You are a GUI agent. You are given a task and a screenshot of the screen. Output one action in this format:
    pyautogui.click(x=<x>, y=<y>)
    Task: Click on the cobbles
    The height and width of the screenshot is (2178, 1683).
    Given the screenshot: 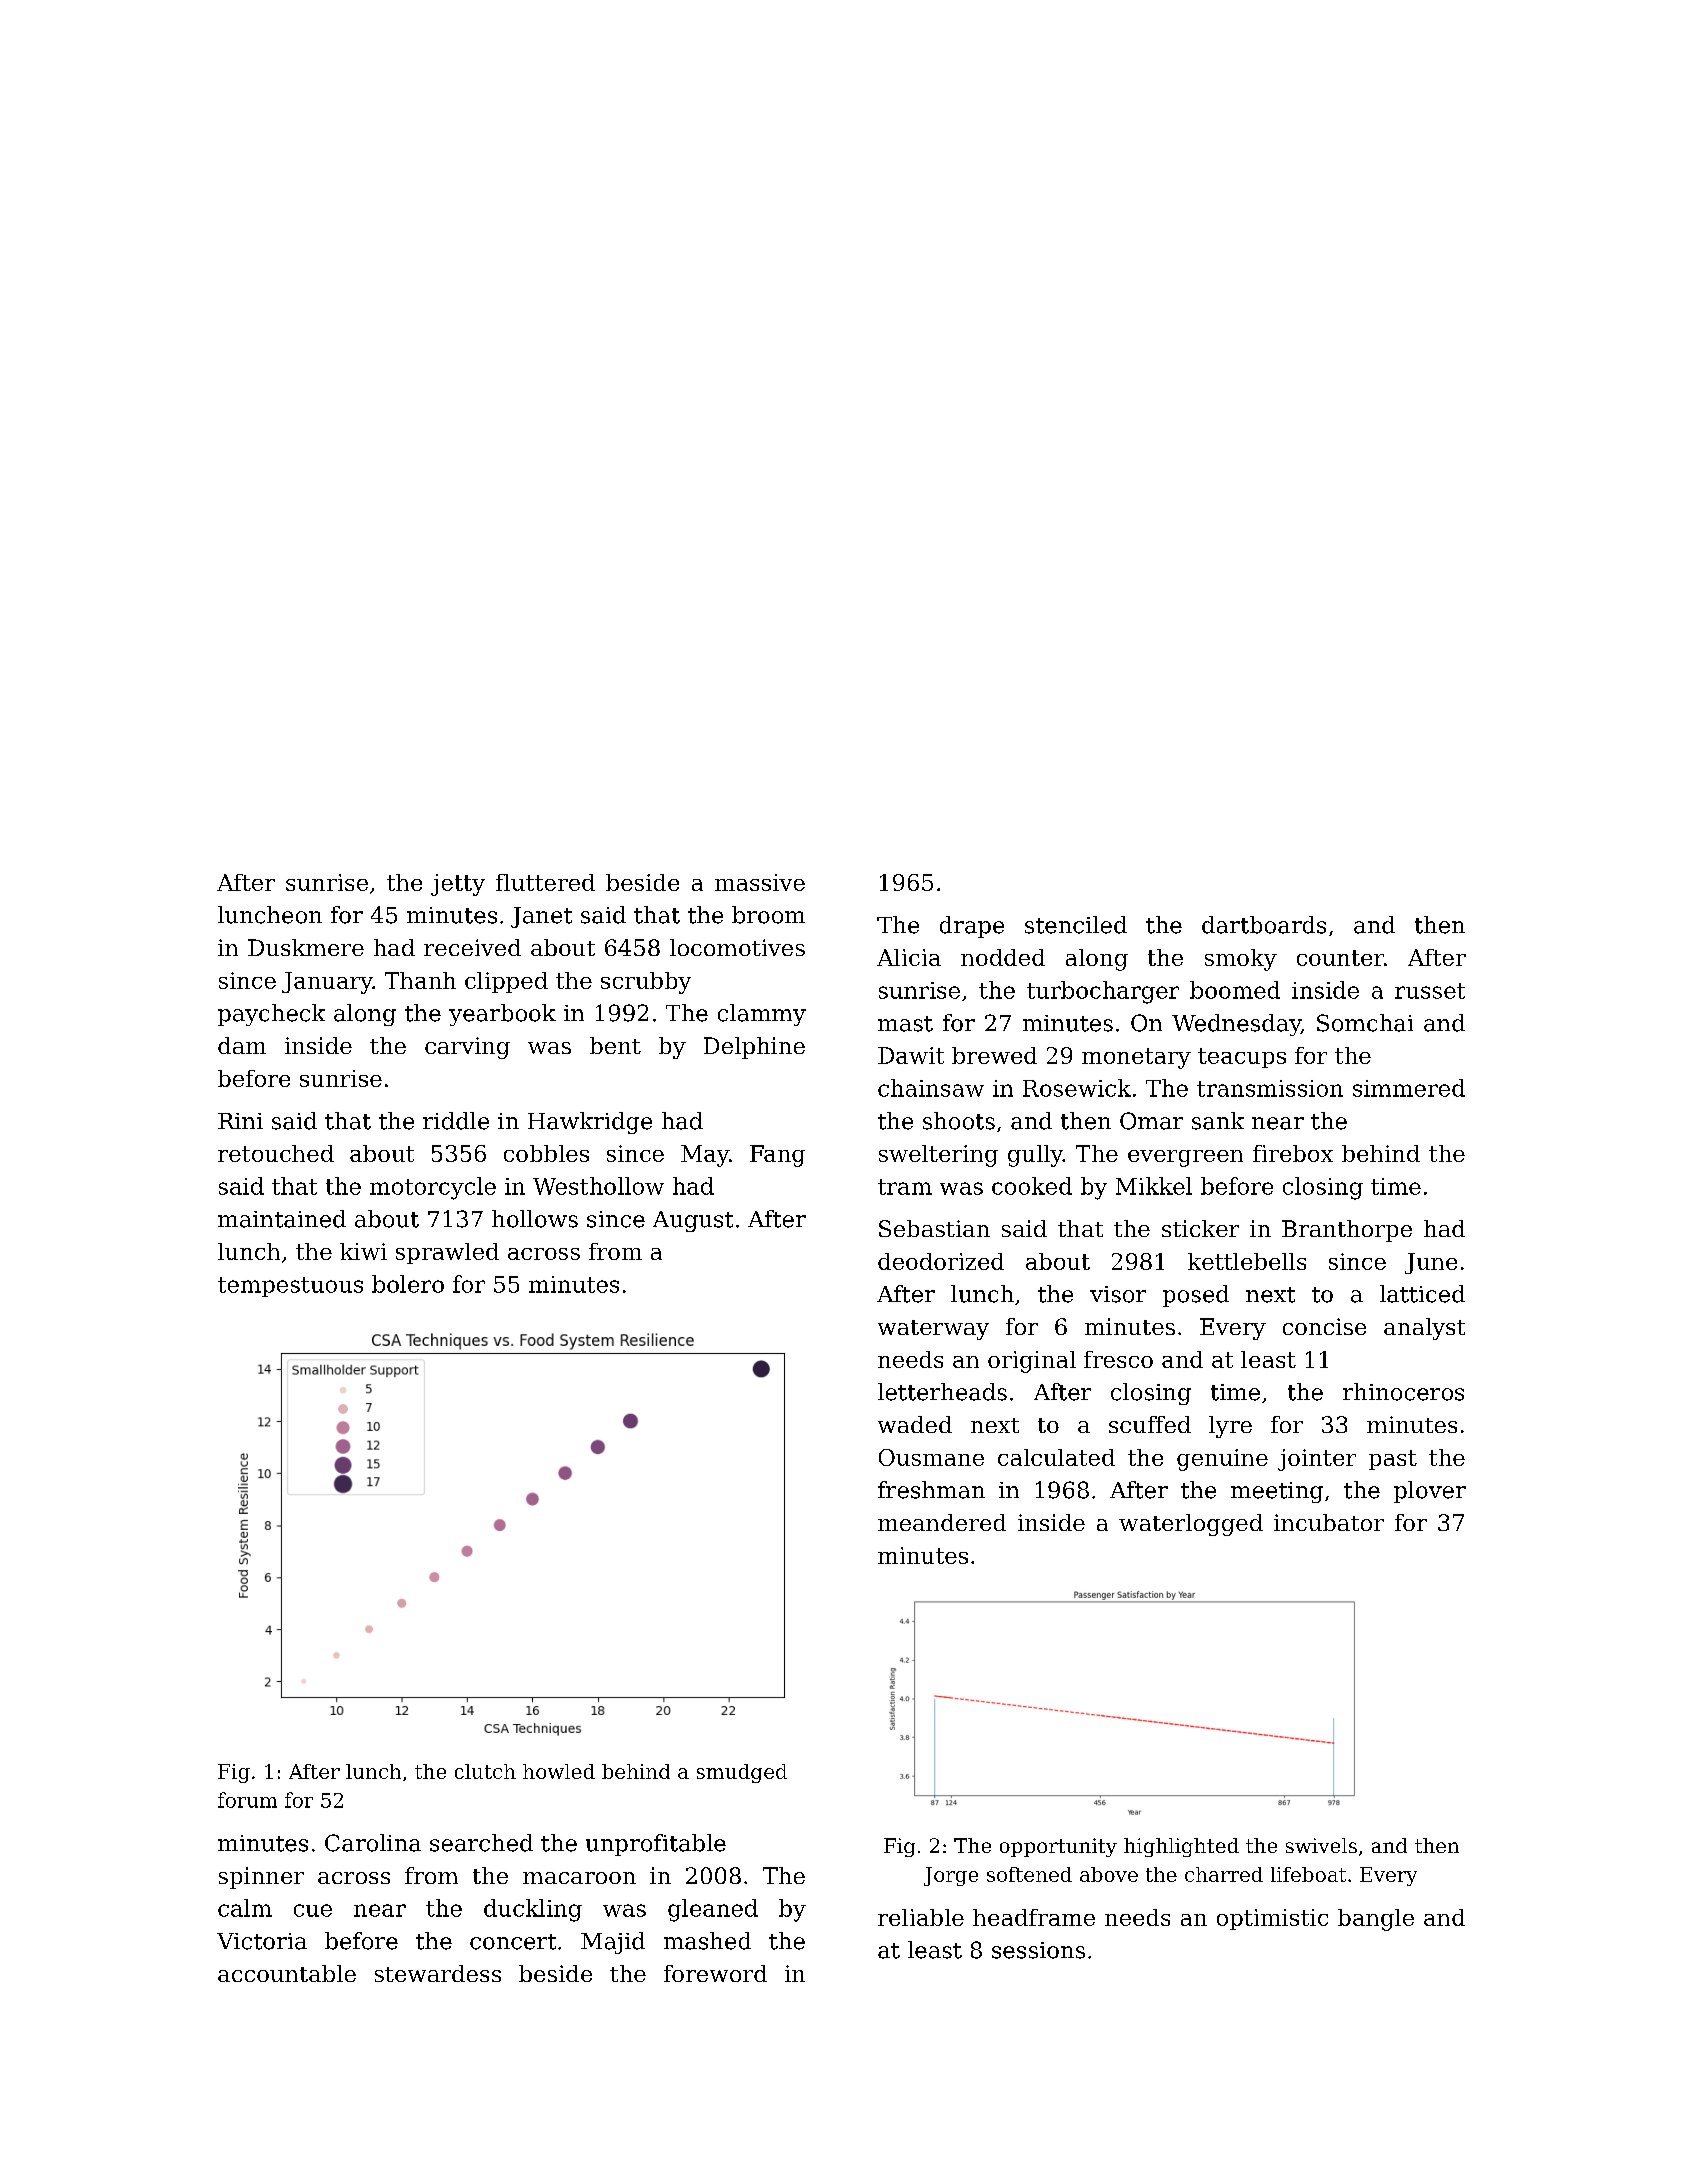 What is the action you would take?
    pyautogui.click(x=546, y=1153)
